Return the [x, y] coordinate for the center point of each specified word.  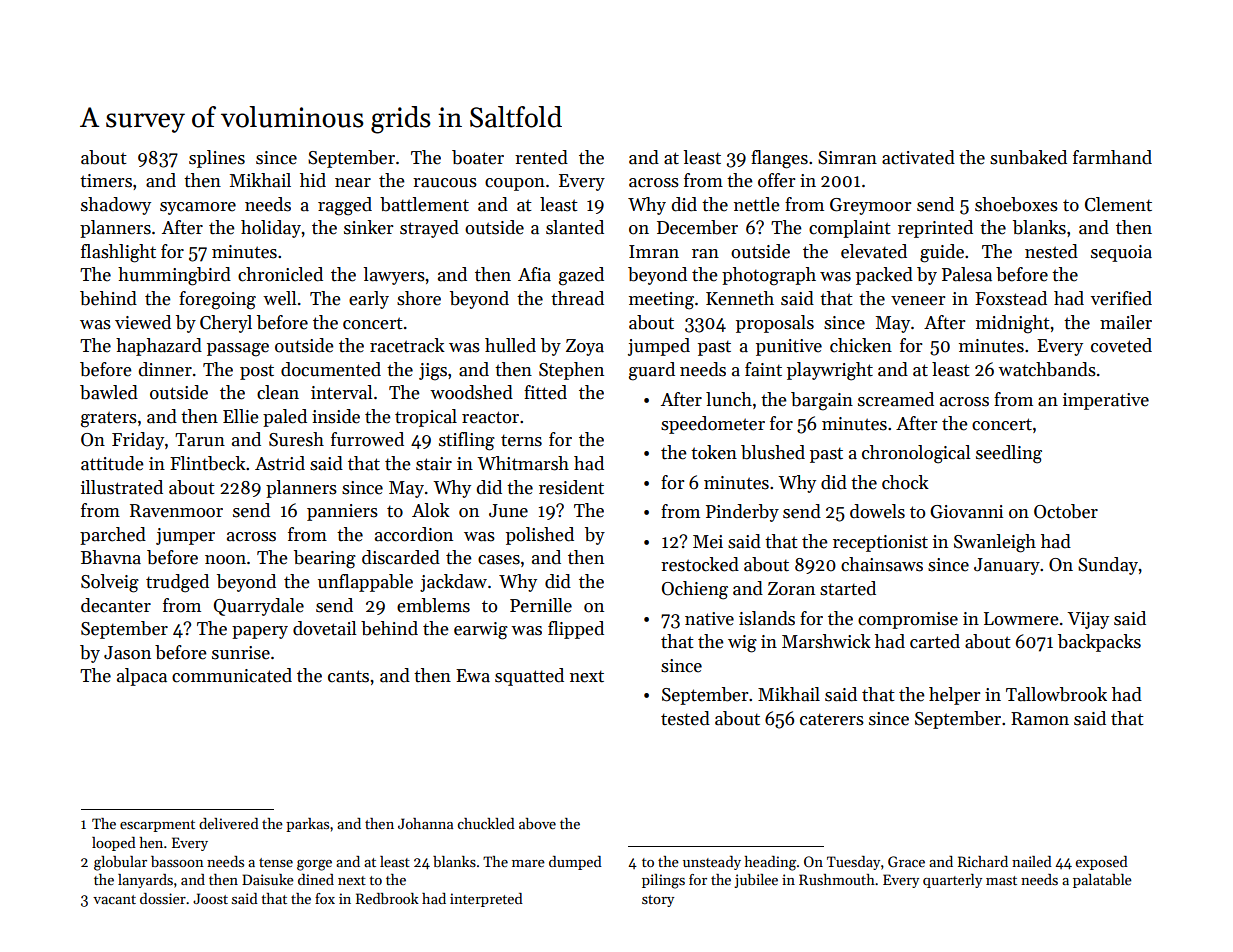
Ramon [1040, 719]
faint [763, 369]
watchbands [1047, 369]
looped [114, 844]
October [1066, 511]
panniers [342, 512]
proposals [775, 324]
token [714, 452]
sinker [369, 227]
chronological [916, 454]
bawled [109, 392]
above [537, 823]
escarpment [157, 826]
